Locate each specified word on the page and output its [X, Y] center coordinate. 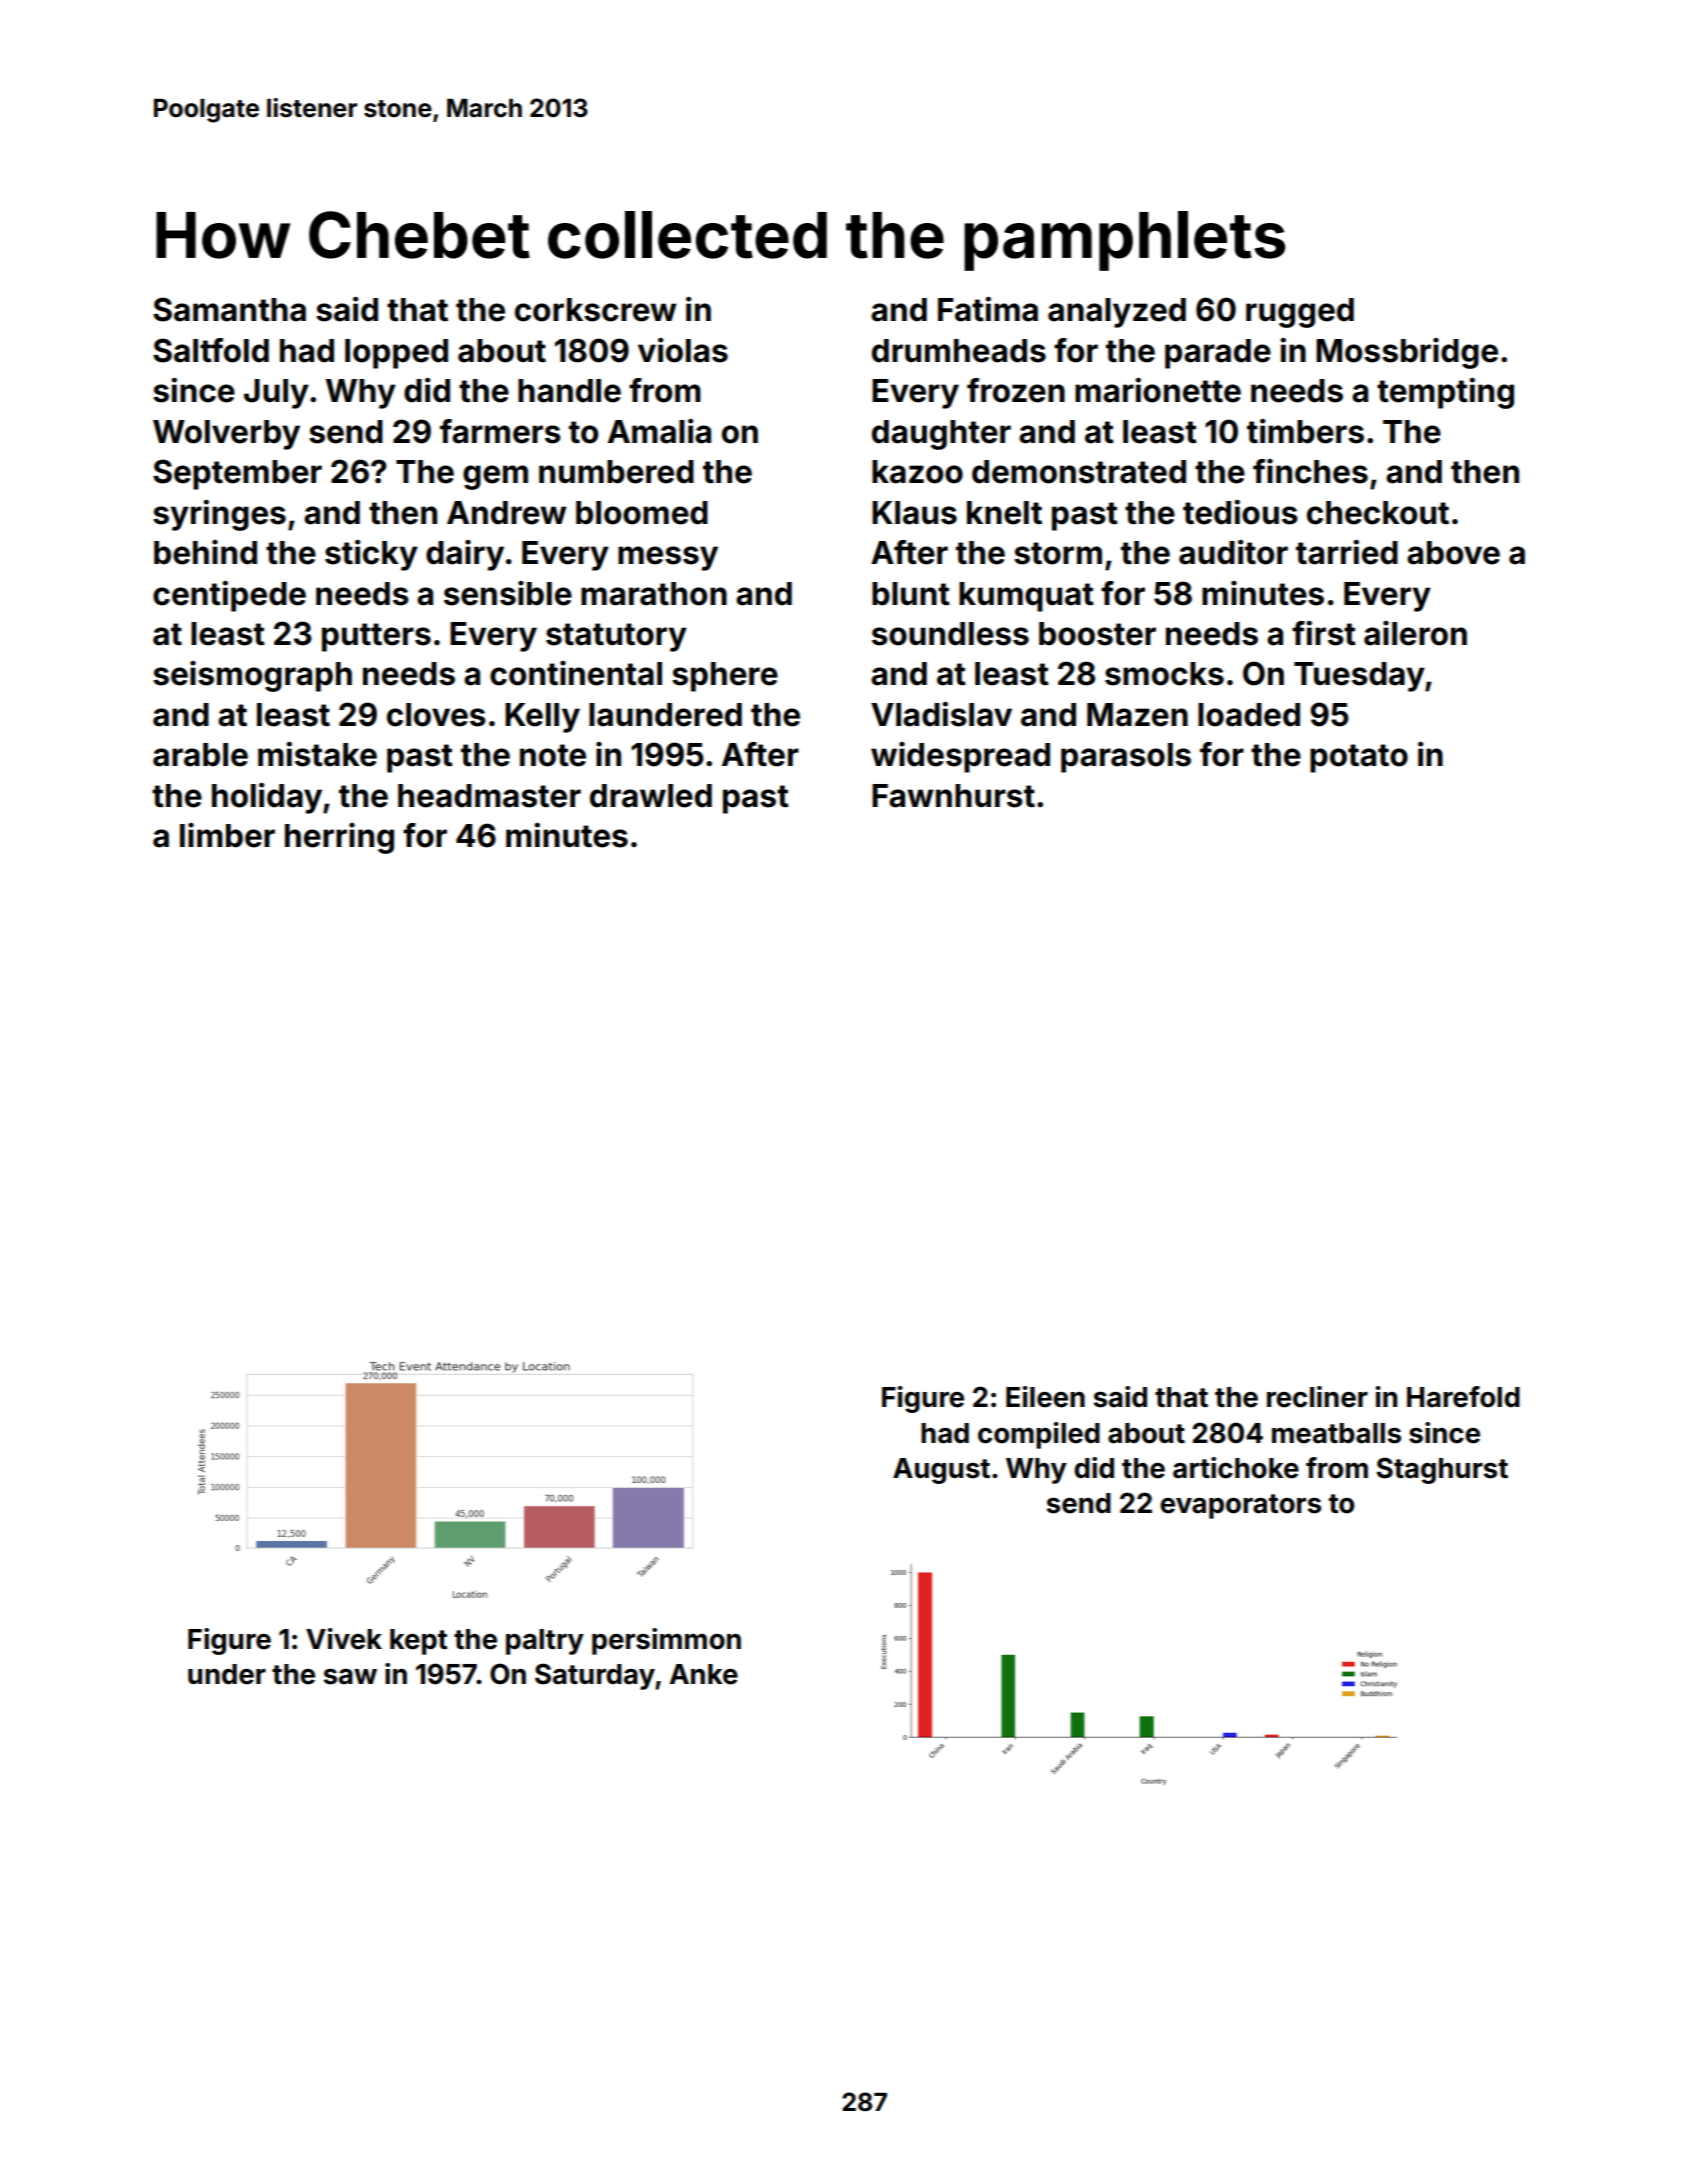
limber [227, 835]
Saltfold [211, 350]
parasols [1126, 758]
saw [350, 1677]
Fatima [988, 309]
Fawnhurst [953, 796]
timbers [1305, 431]
